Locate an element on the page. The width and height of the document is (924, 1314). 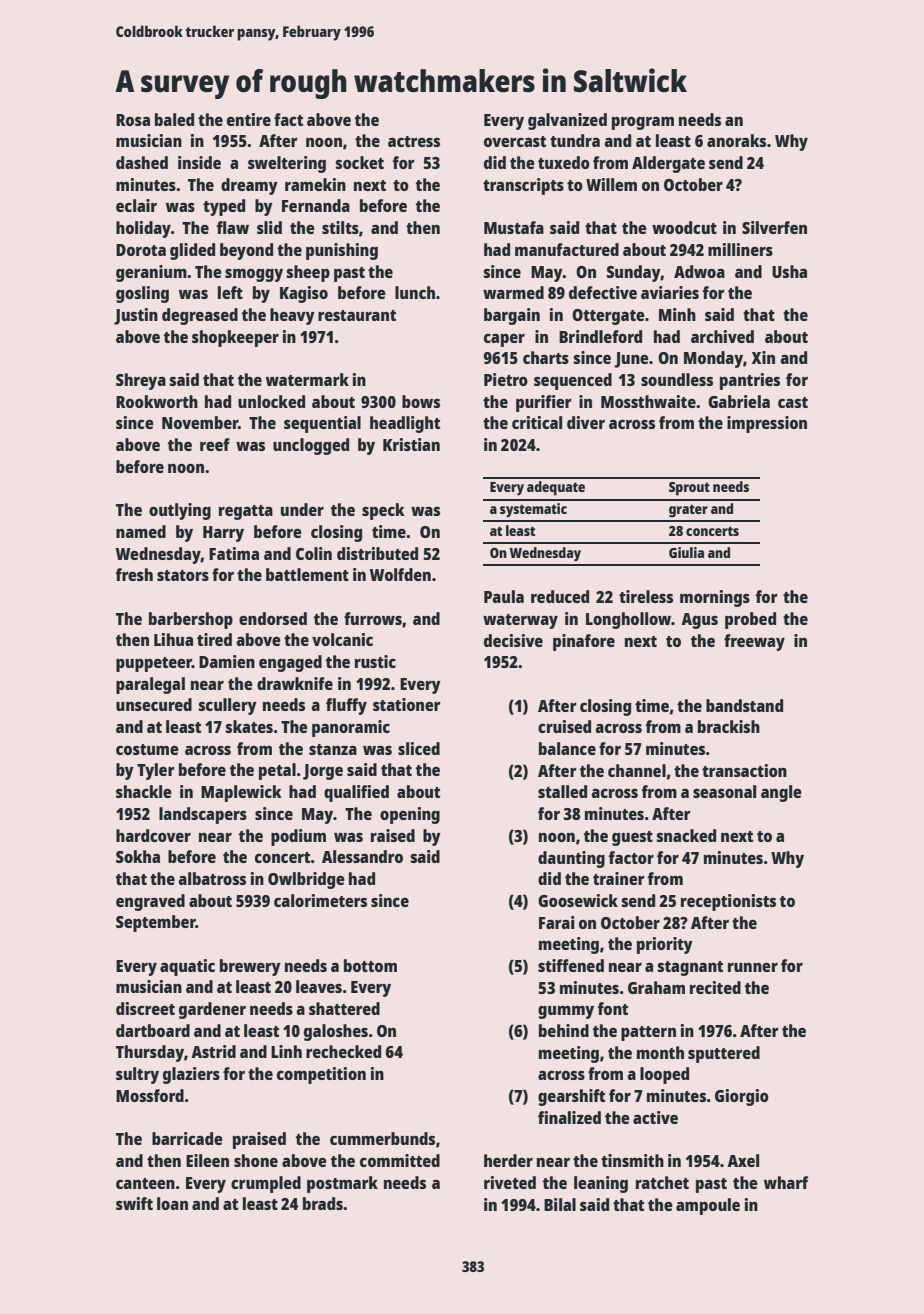
stilts is located at coordinates (340, 227).
